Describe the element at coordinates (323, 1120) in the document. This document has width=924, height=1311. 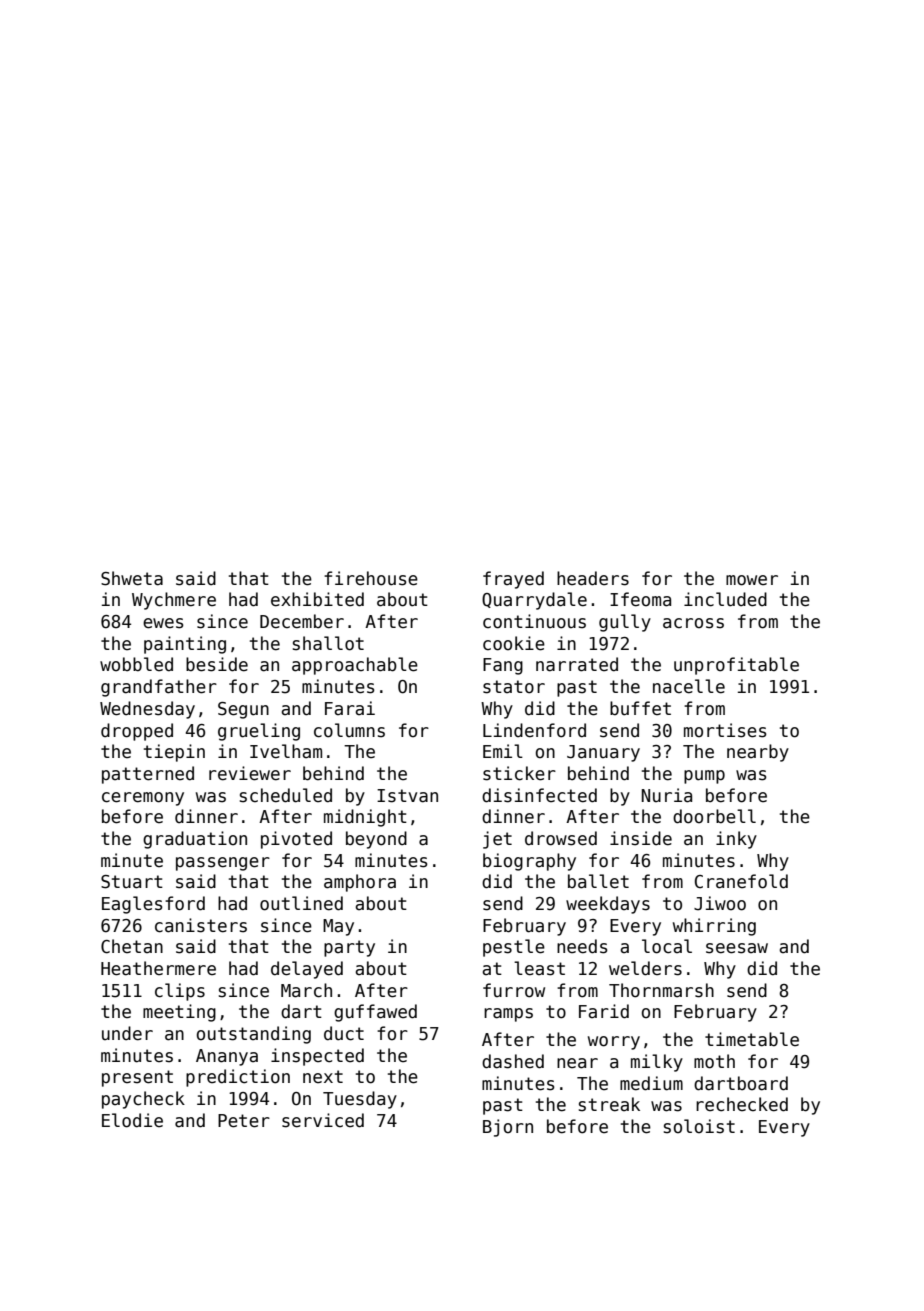
I see `serviced` at that location.
